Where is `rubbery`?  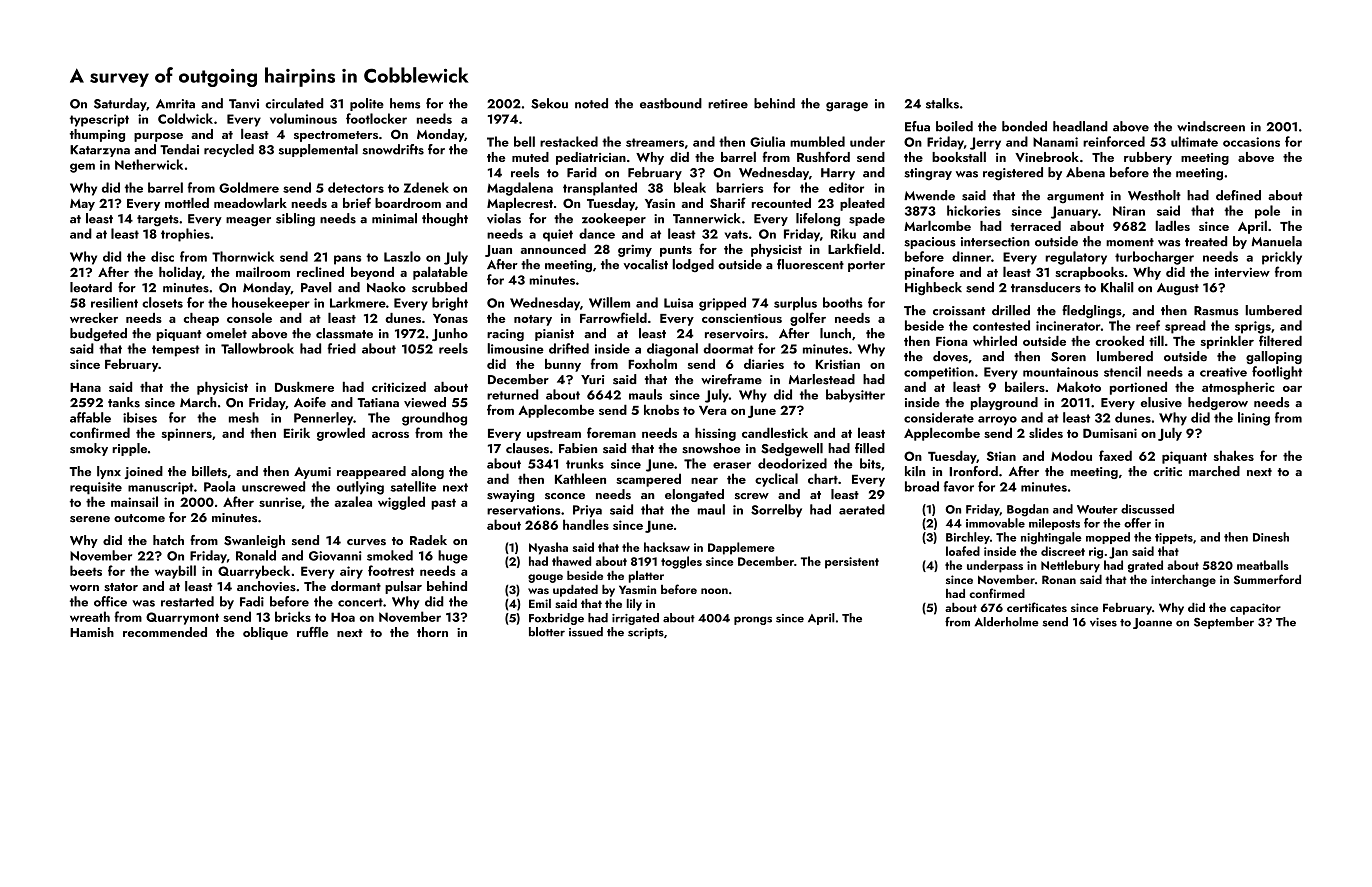 rubbery is located at coordinates (1148, 158).
